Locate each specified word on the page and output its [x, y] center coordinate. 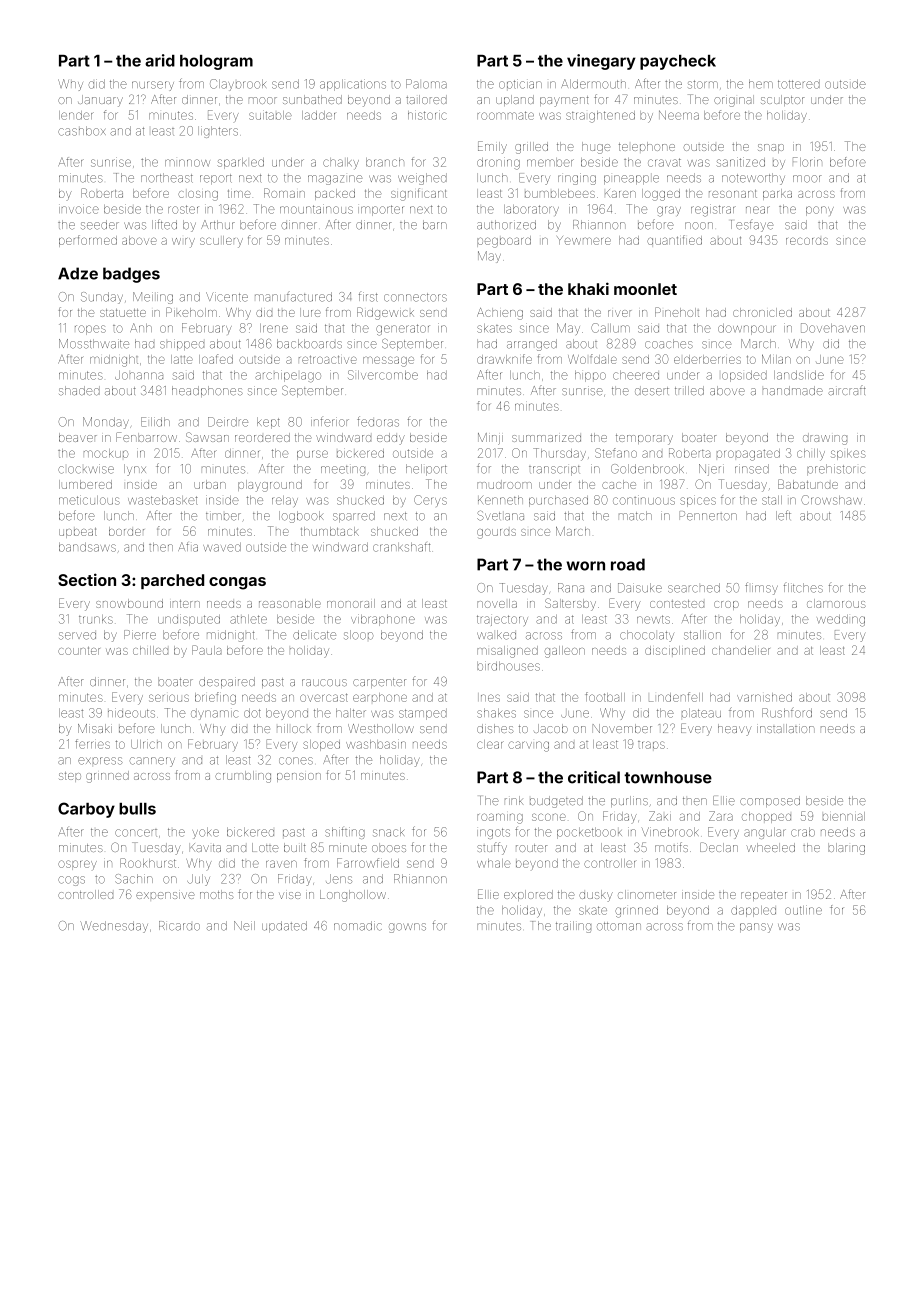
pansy [756, 928]
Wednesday [114, 927]
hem [761, 84]
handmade [793, 391]
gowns [407, 928]
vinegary [601, 62]
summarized [546, 438]
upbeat [78, 533]
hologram [216, 62]
